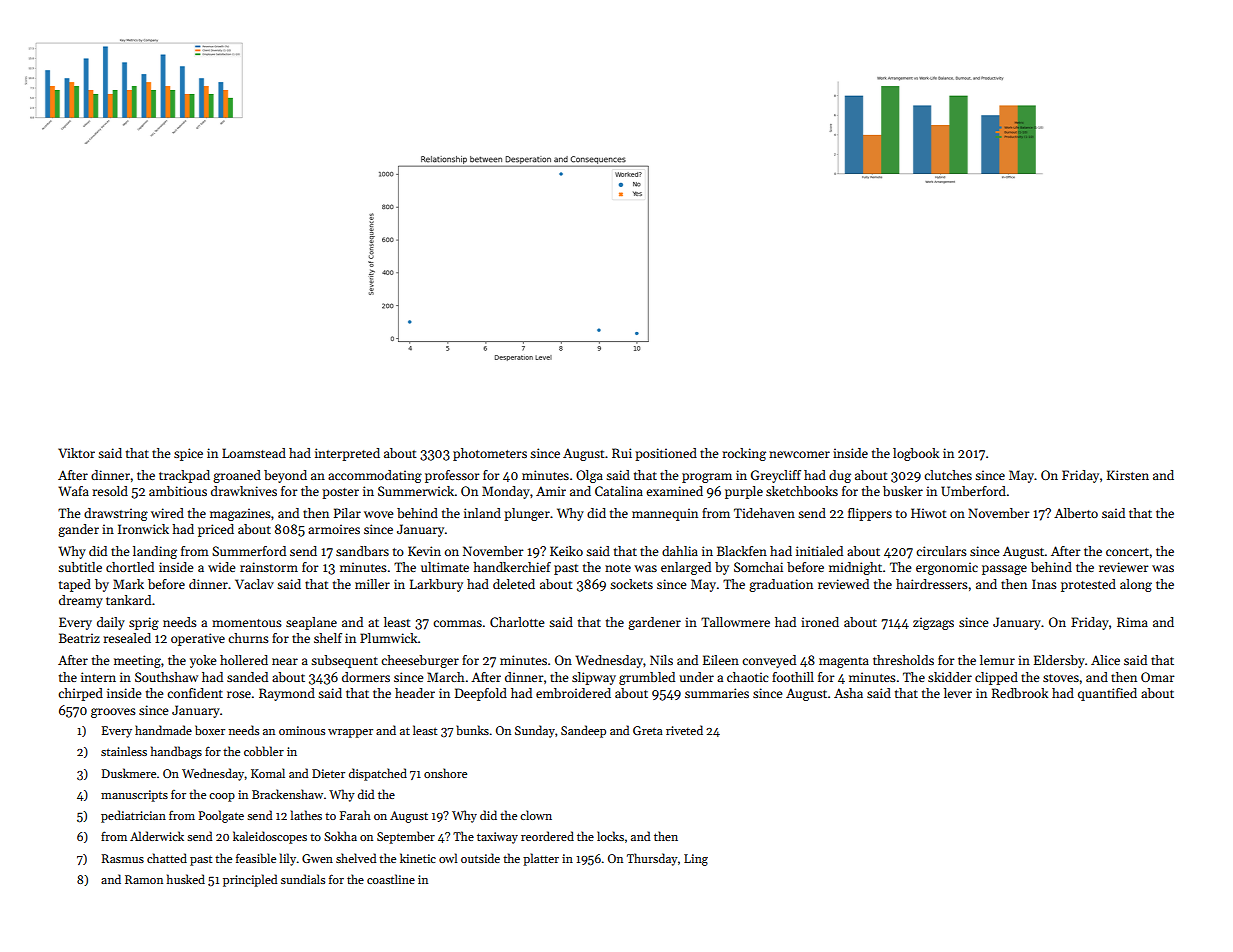  Describe the element at coordinates (696, 860) in the document. I see `Ling` at that location.
